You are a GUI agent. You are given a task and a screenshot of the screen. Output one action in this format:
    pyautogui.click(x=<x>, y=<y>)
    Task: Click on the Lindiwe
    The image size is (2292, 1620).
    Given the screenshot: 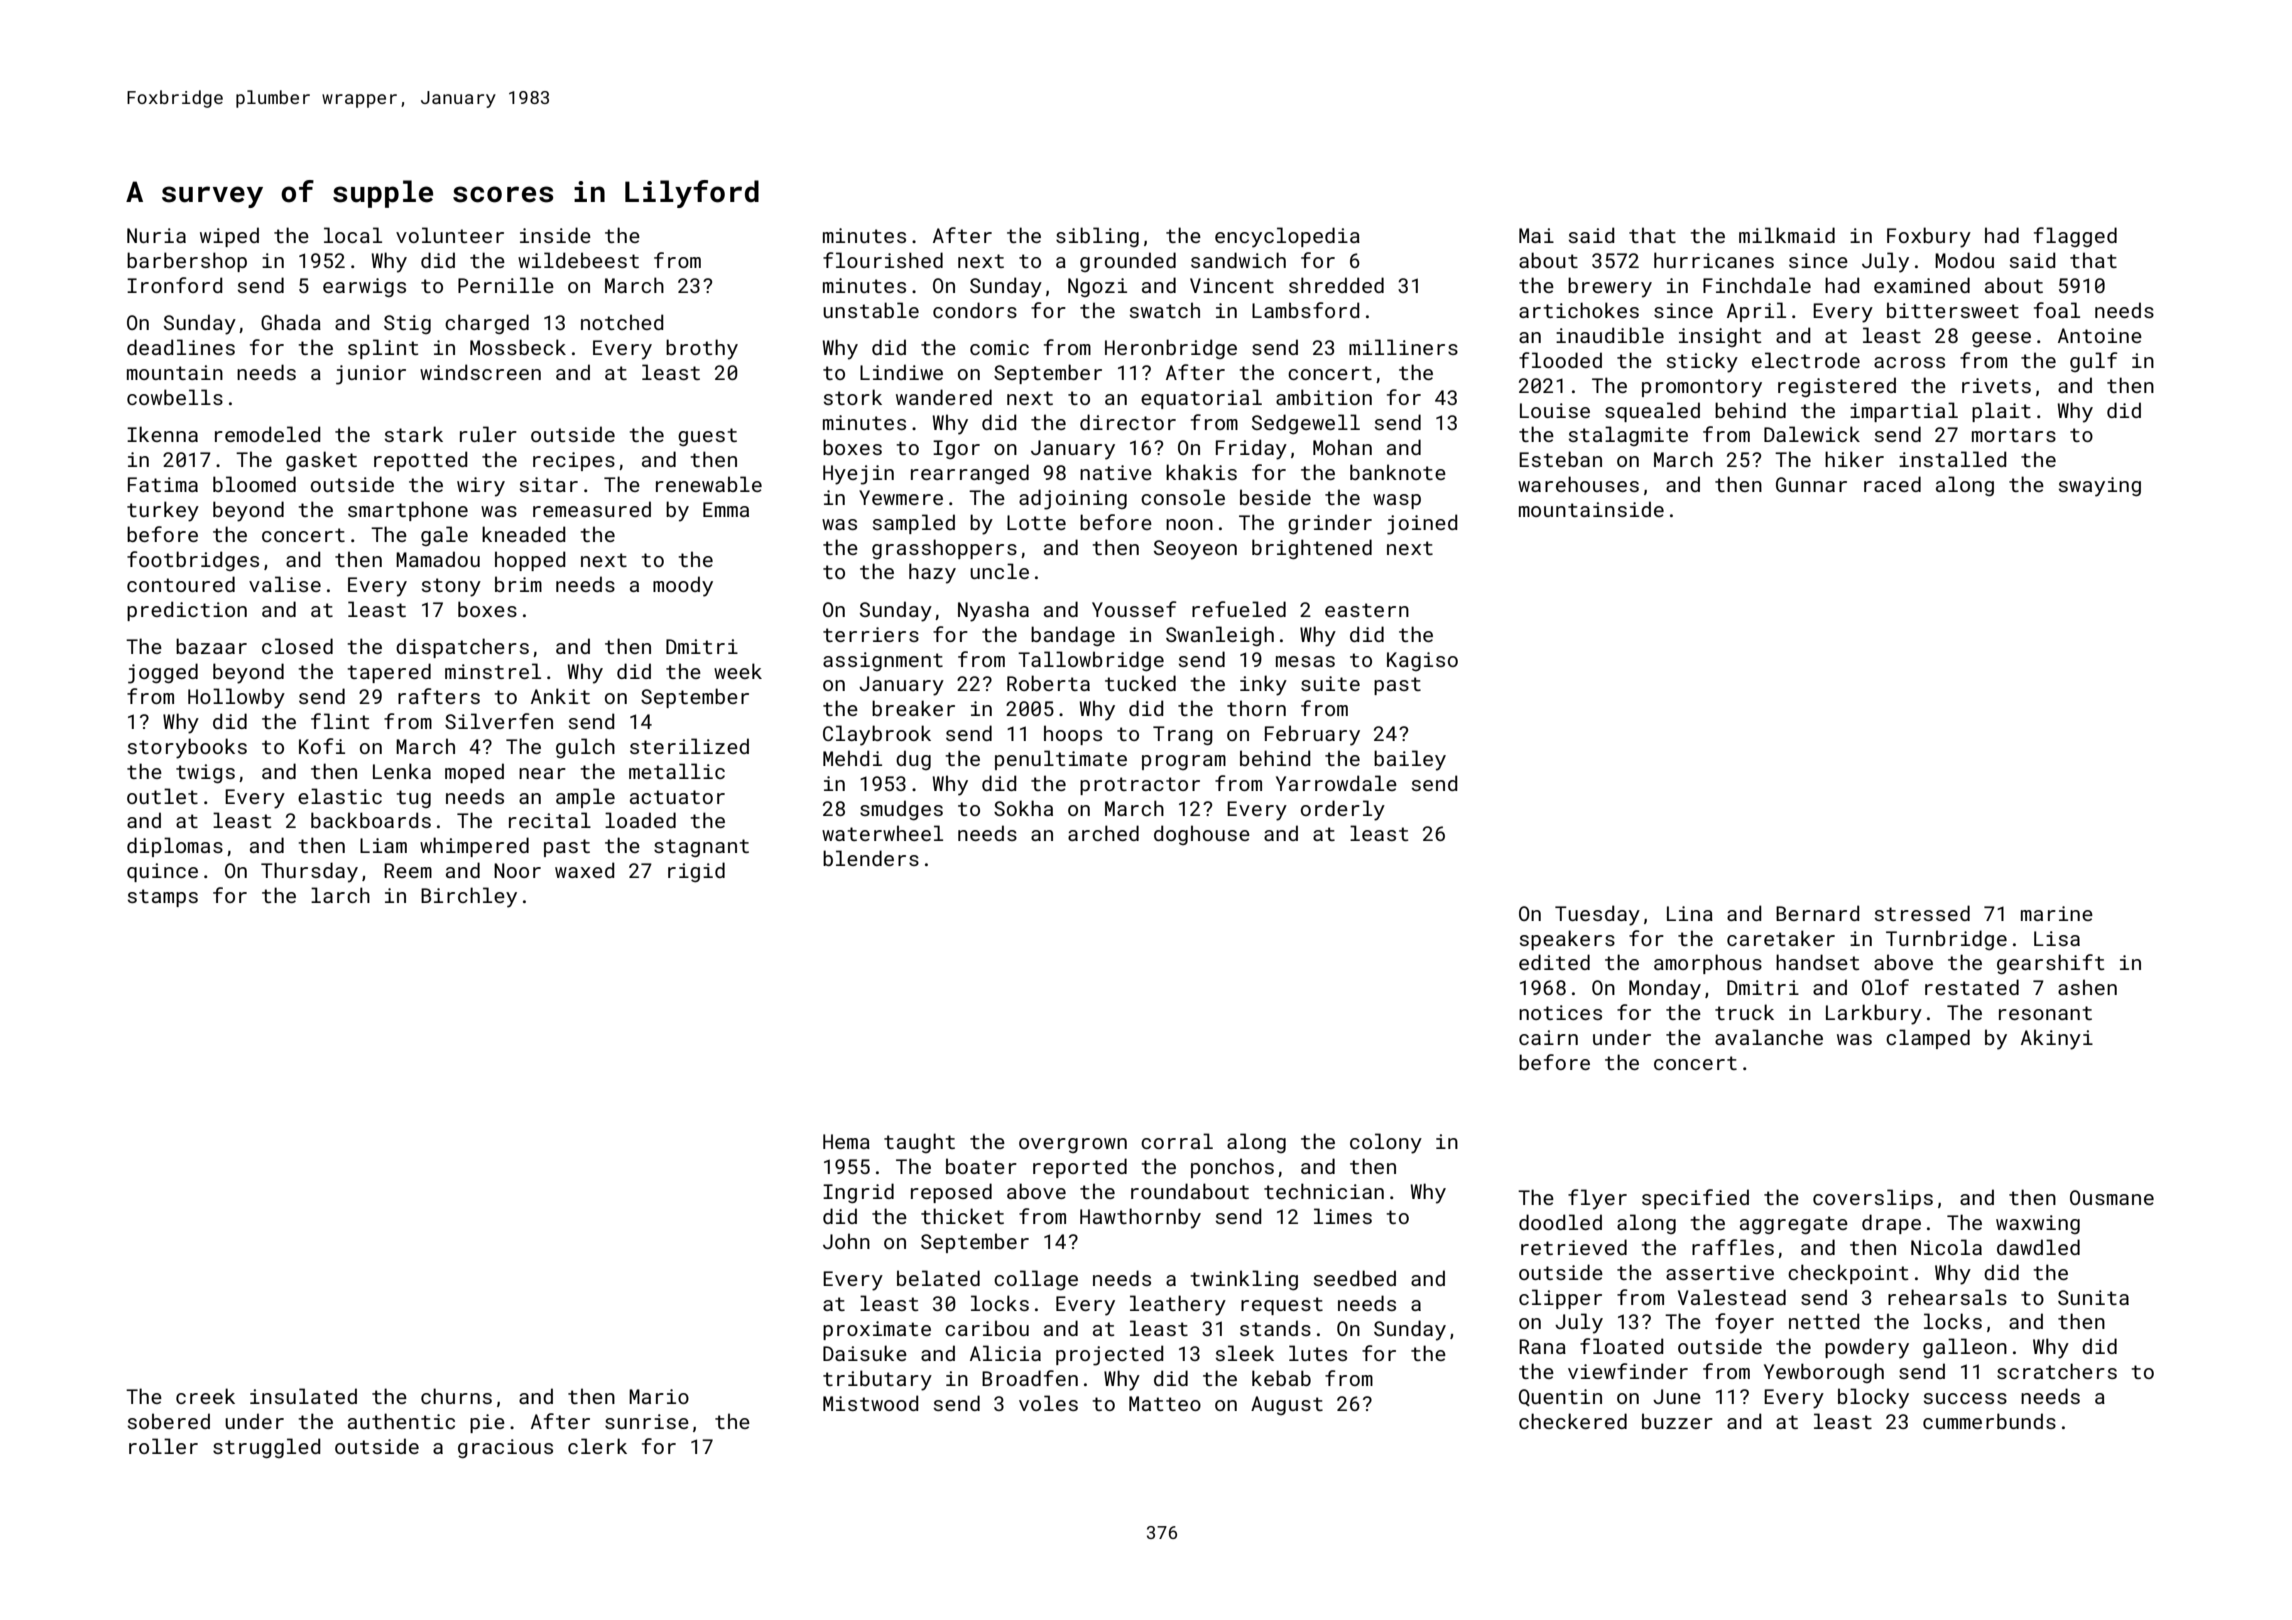 What is the action you would take?
    pyautogui.click(x=901, y=372)
